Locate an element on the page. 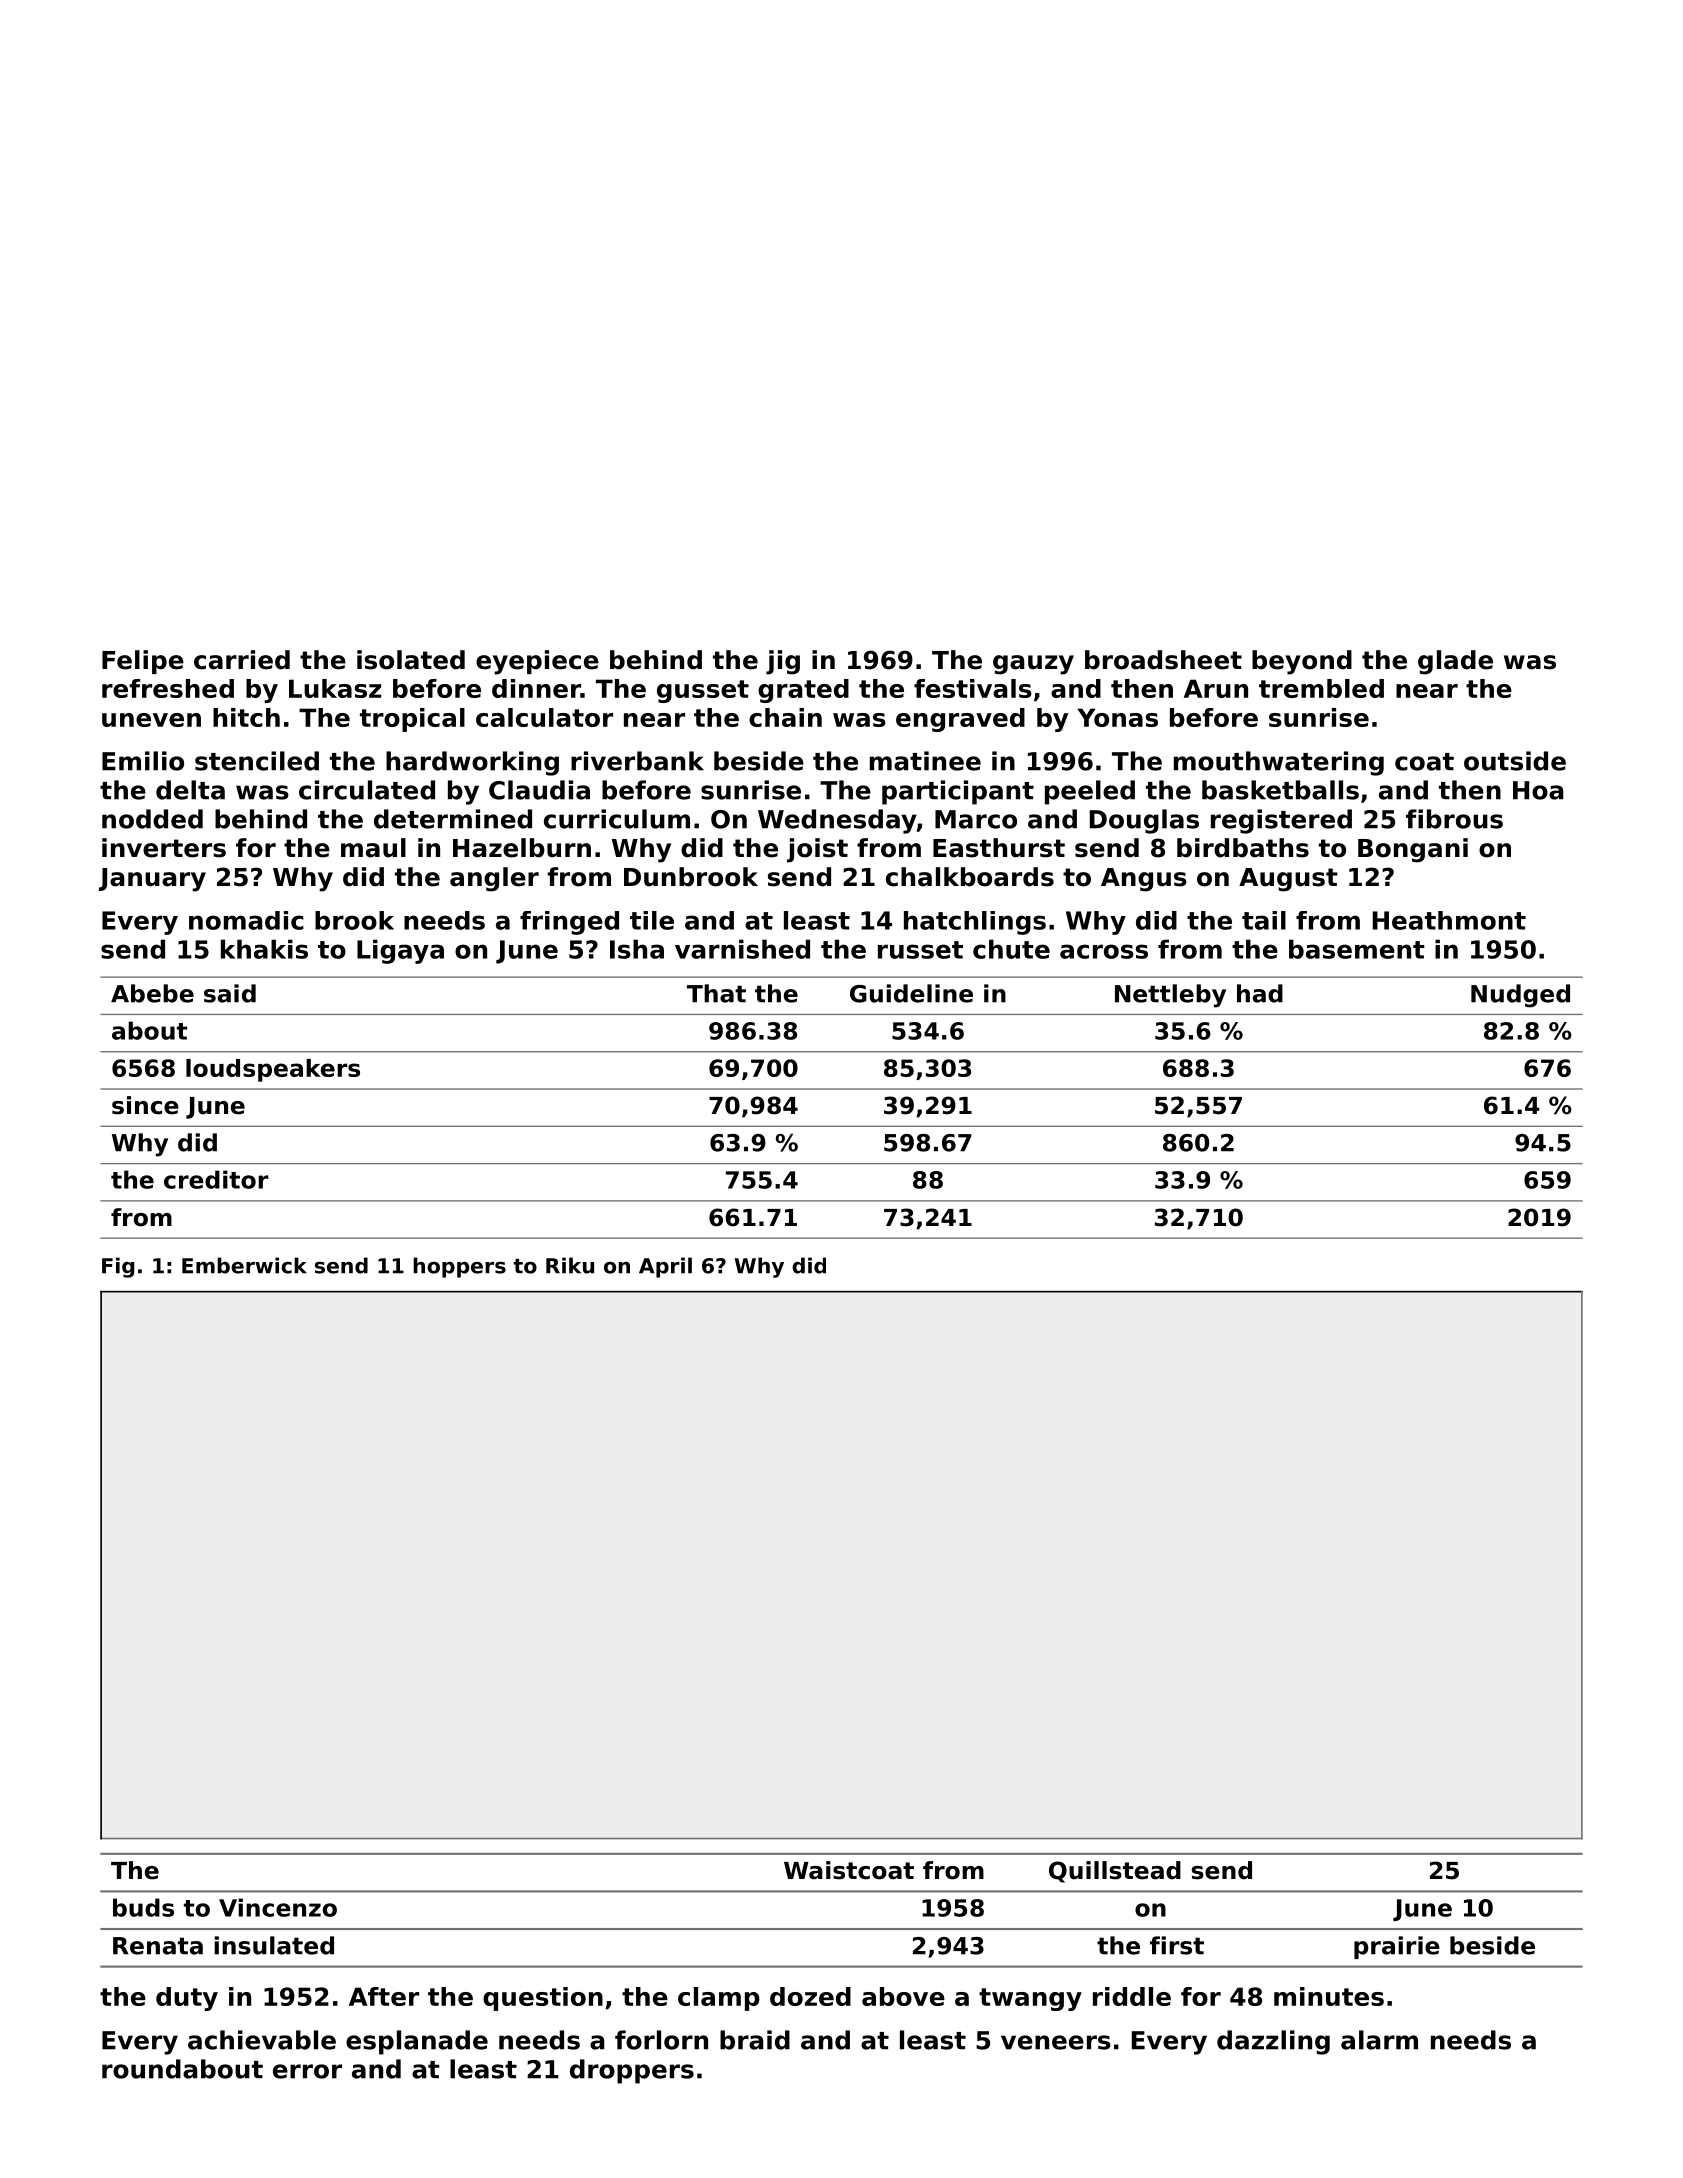  veneers is located at coordinates (1056, 2042).
